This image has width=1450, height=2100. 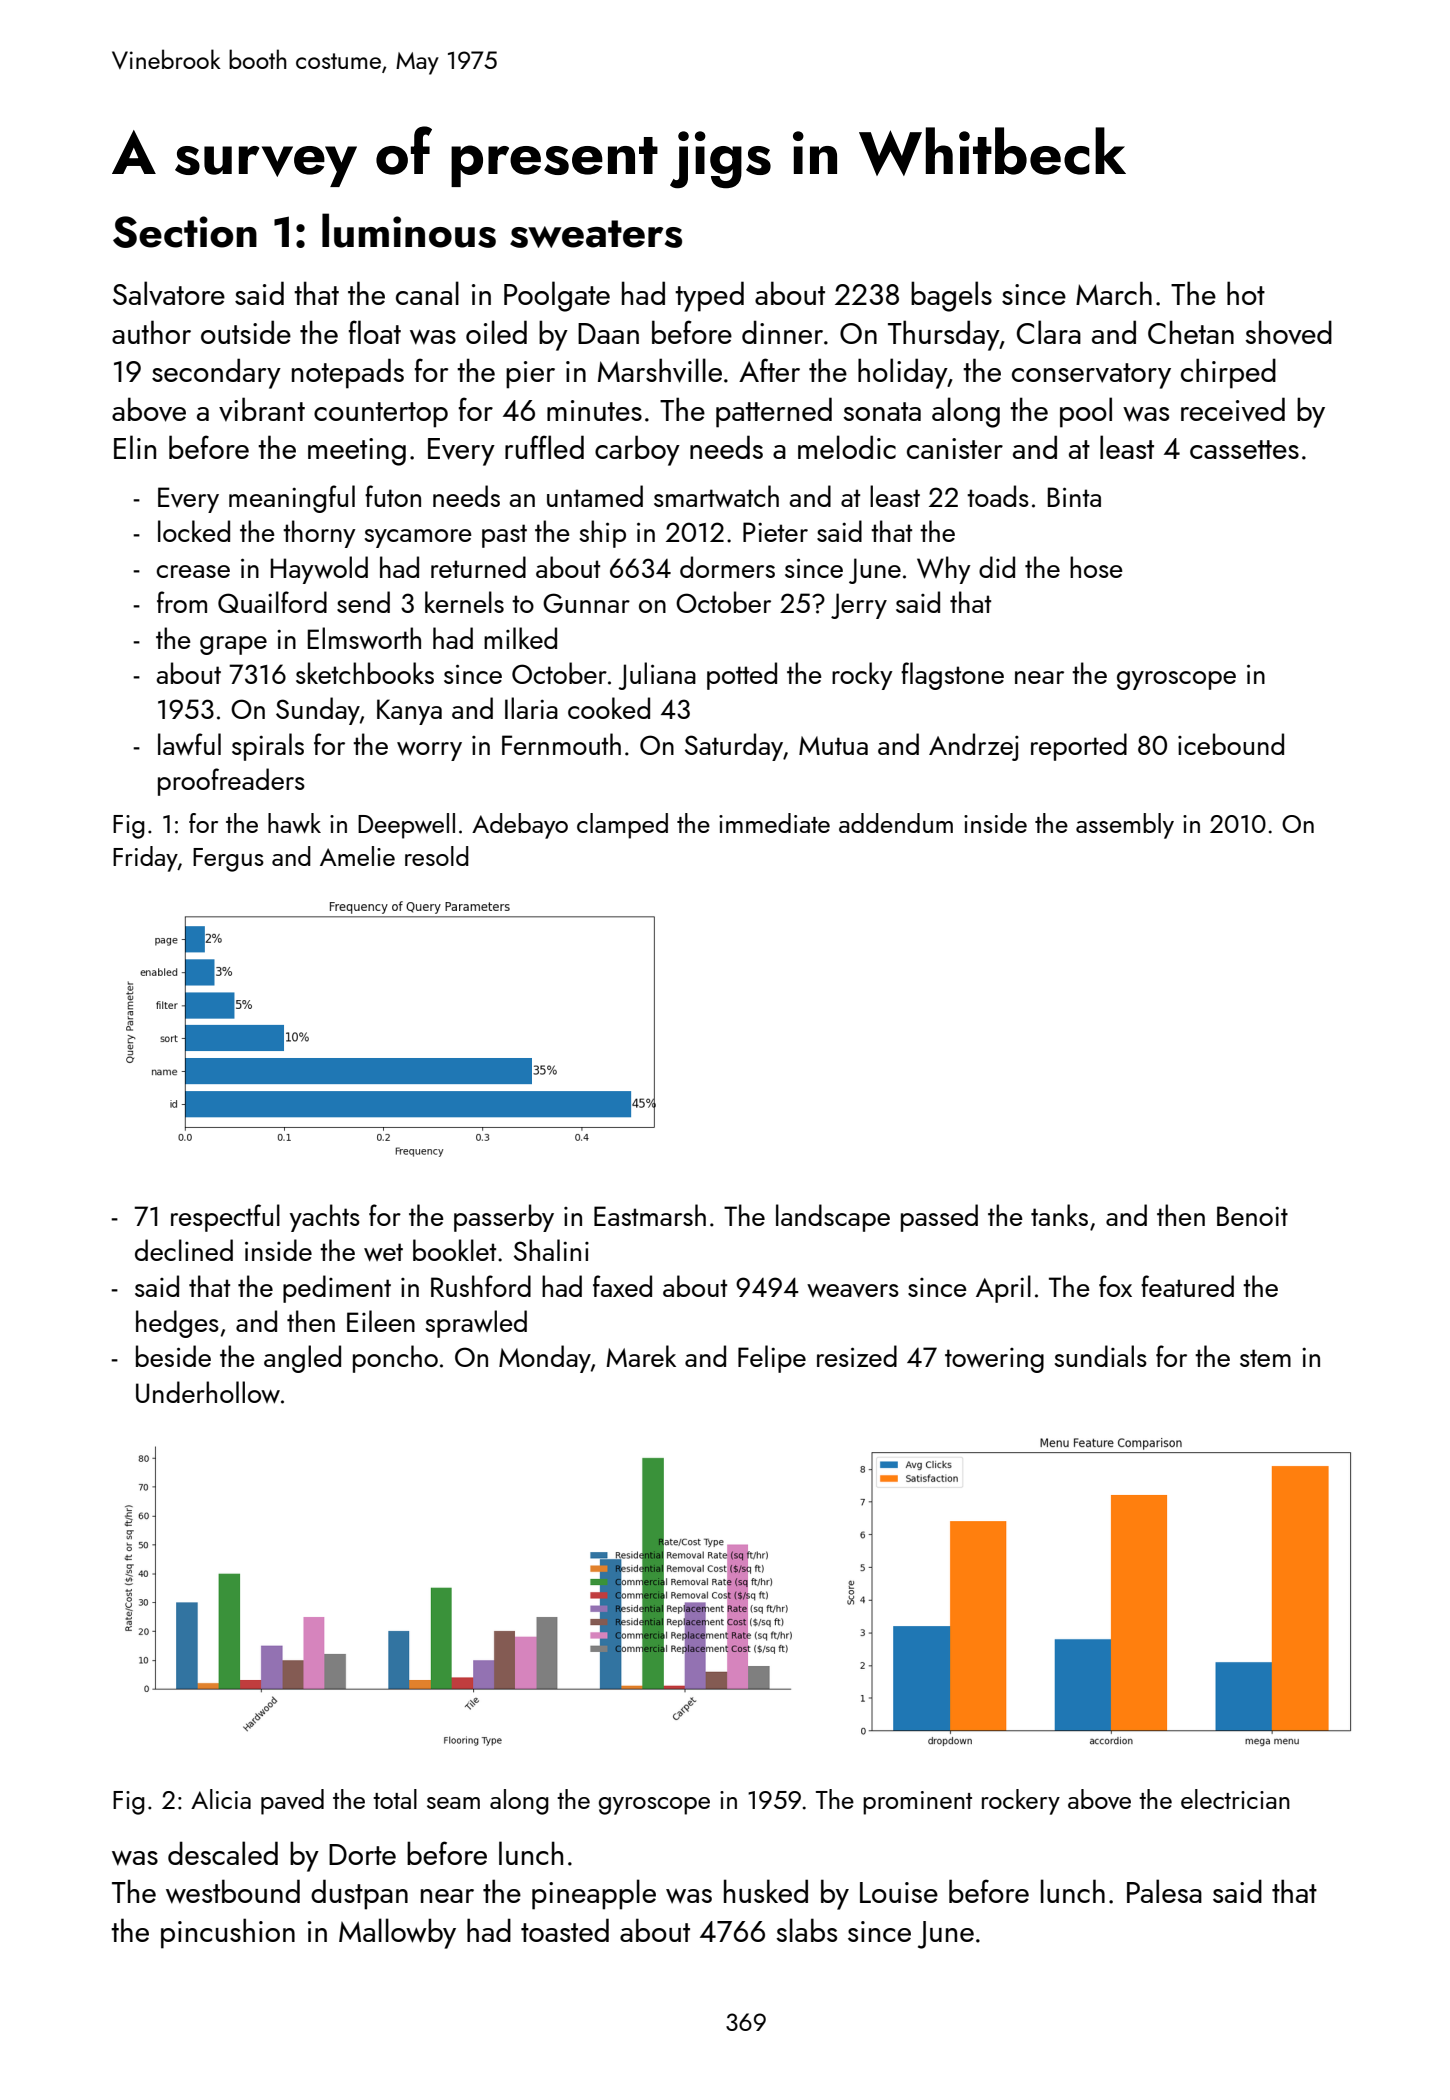 I want to click on lawful, so click(x=189, y=744).
